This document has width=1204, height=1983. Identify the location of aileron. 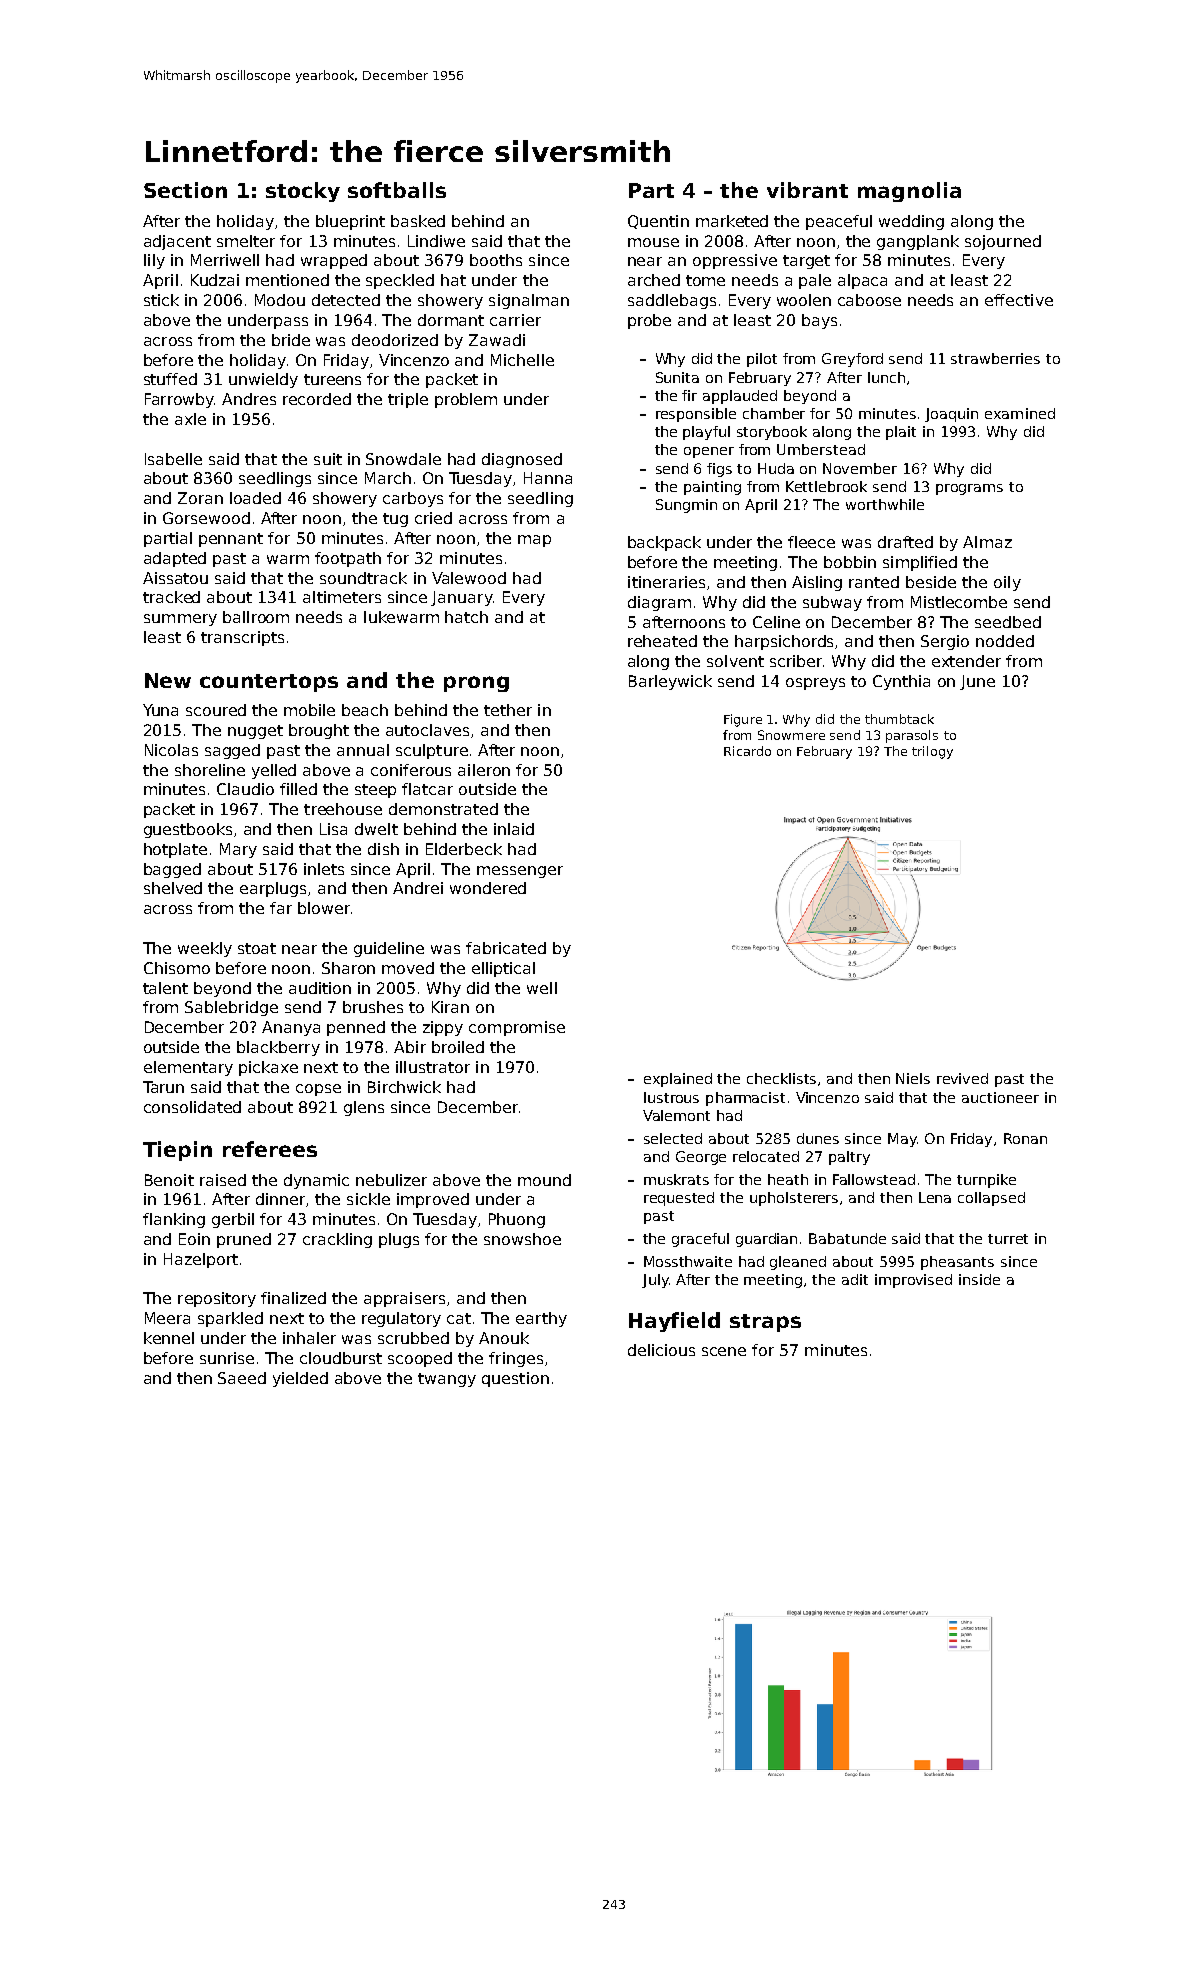
(484, 770).
